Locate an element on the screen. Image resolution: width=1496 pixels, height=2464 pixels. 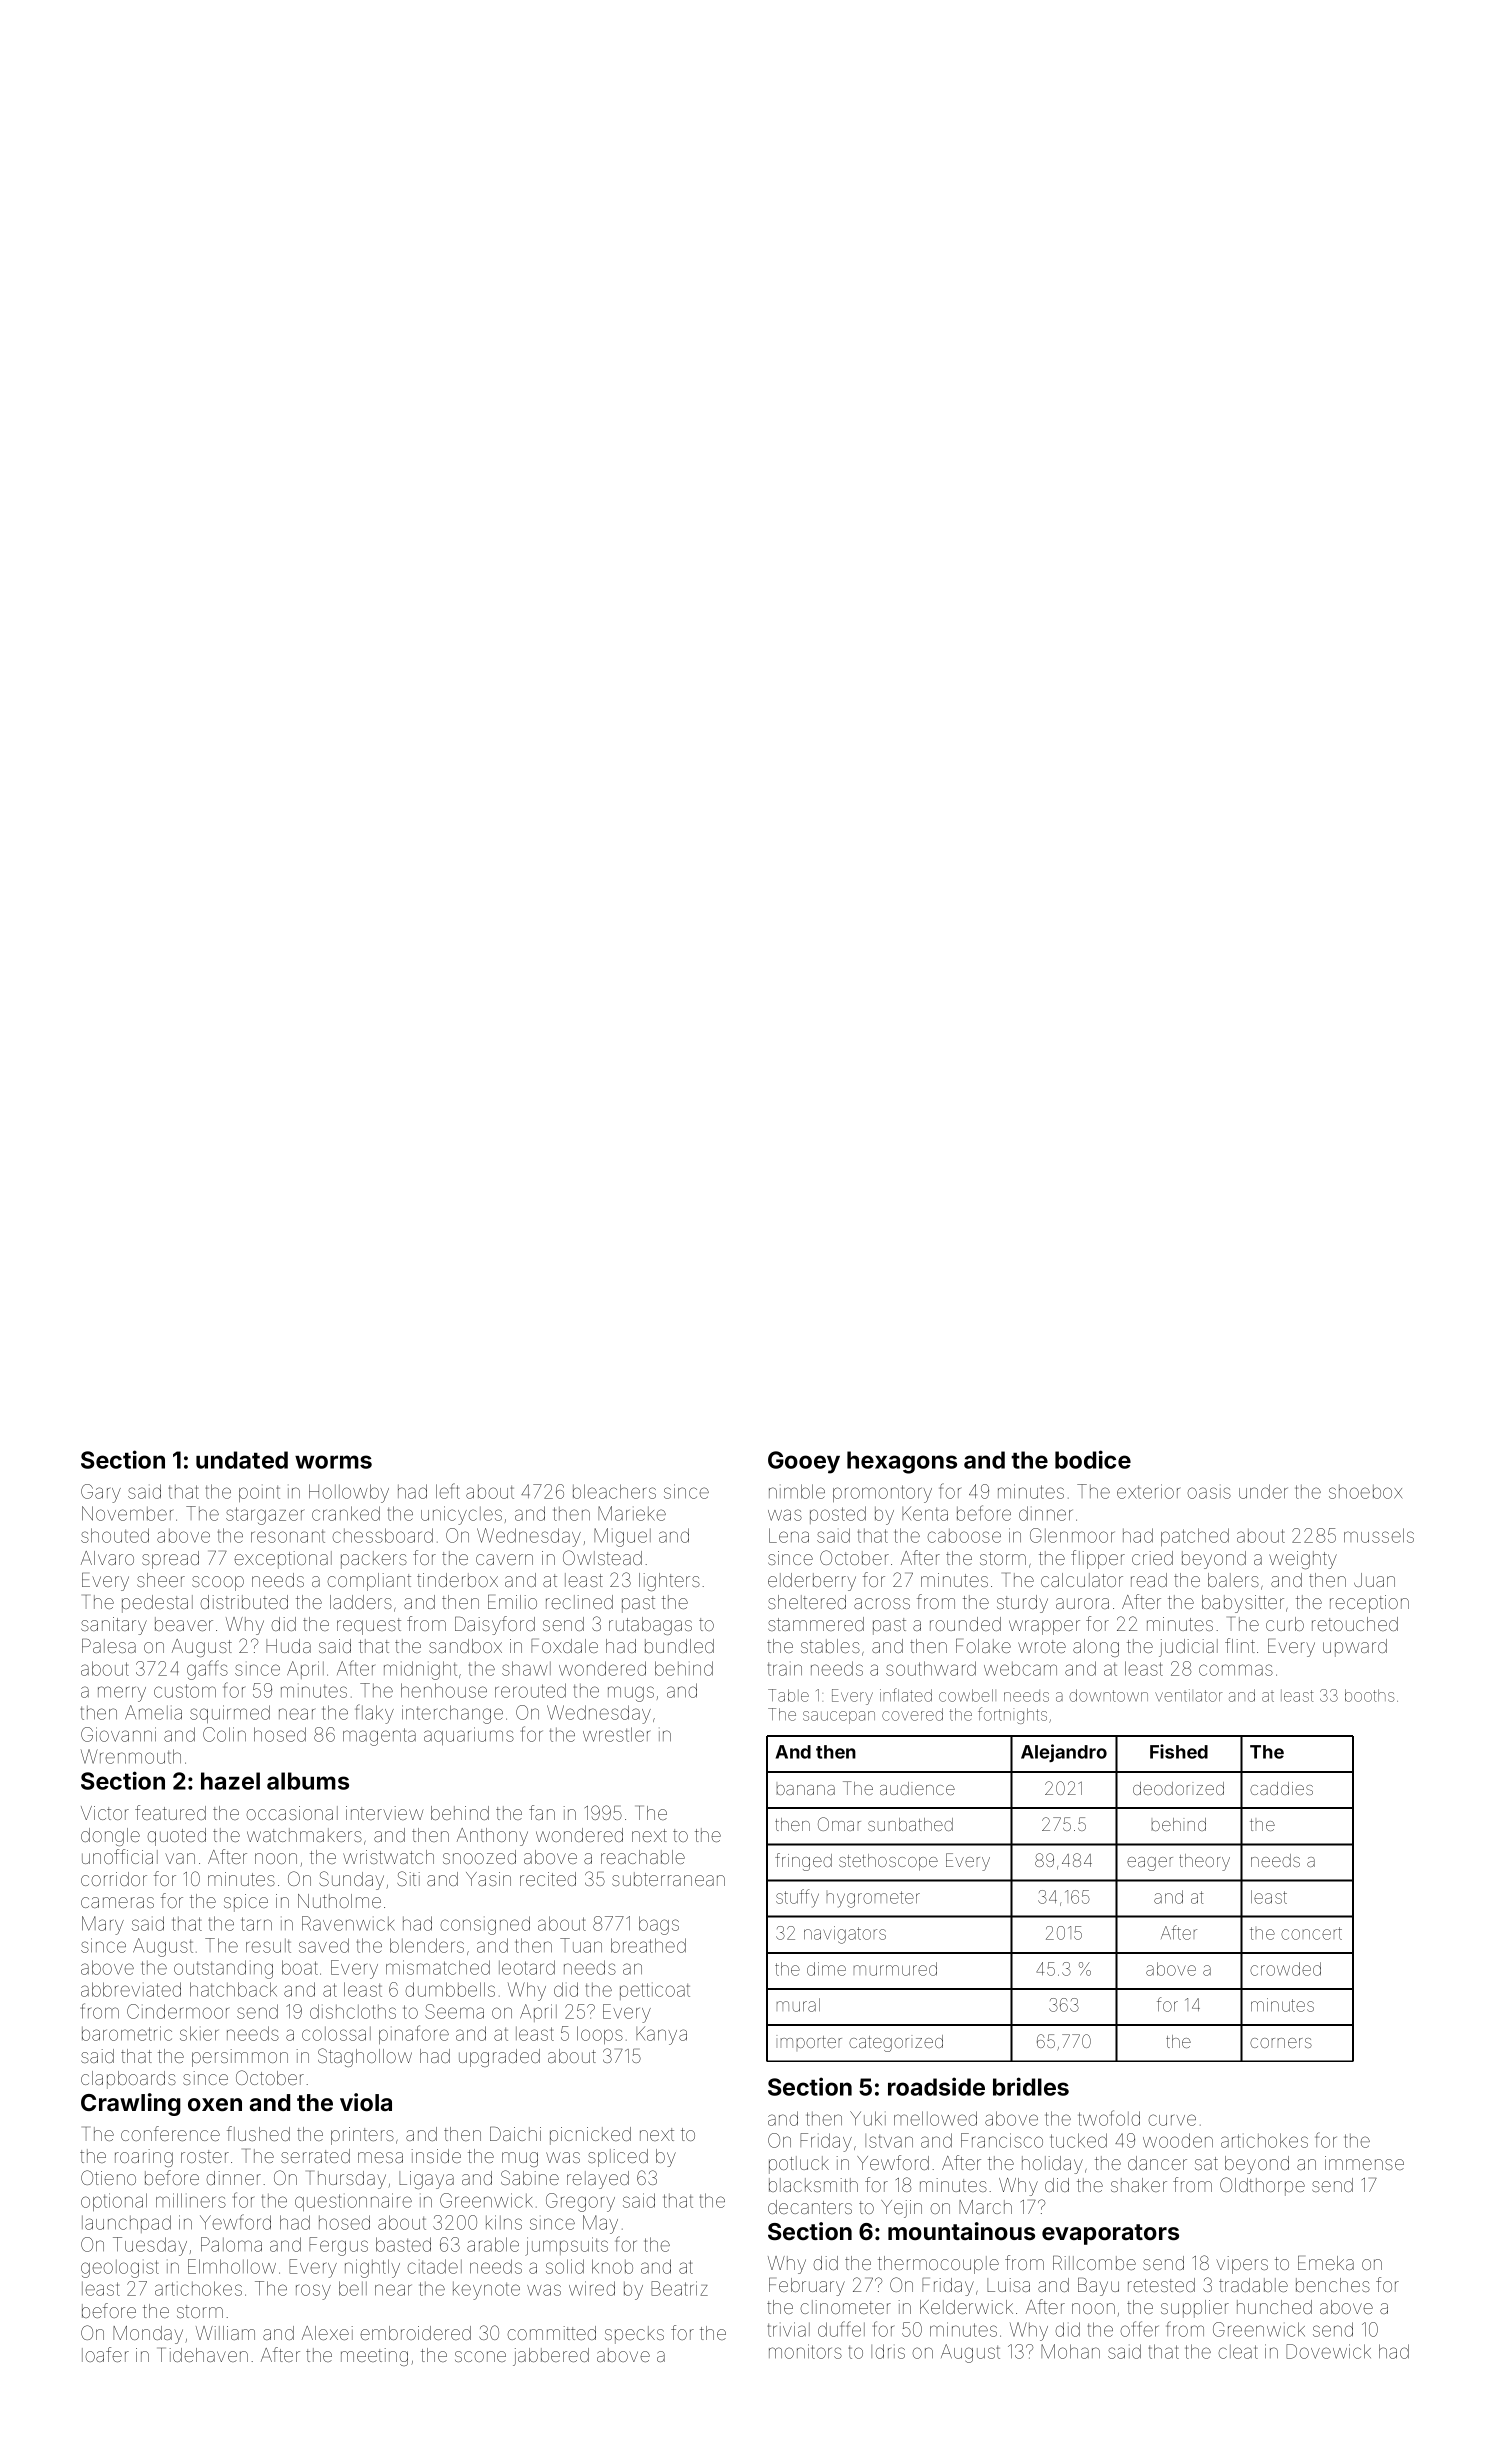
wooden is located at coordinates (1178, 2140).
